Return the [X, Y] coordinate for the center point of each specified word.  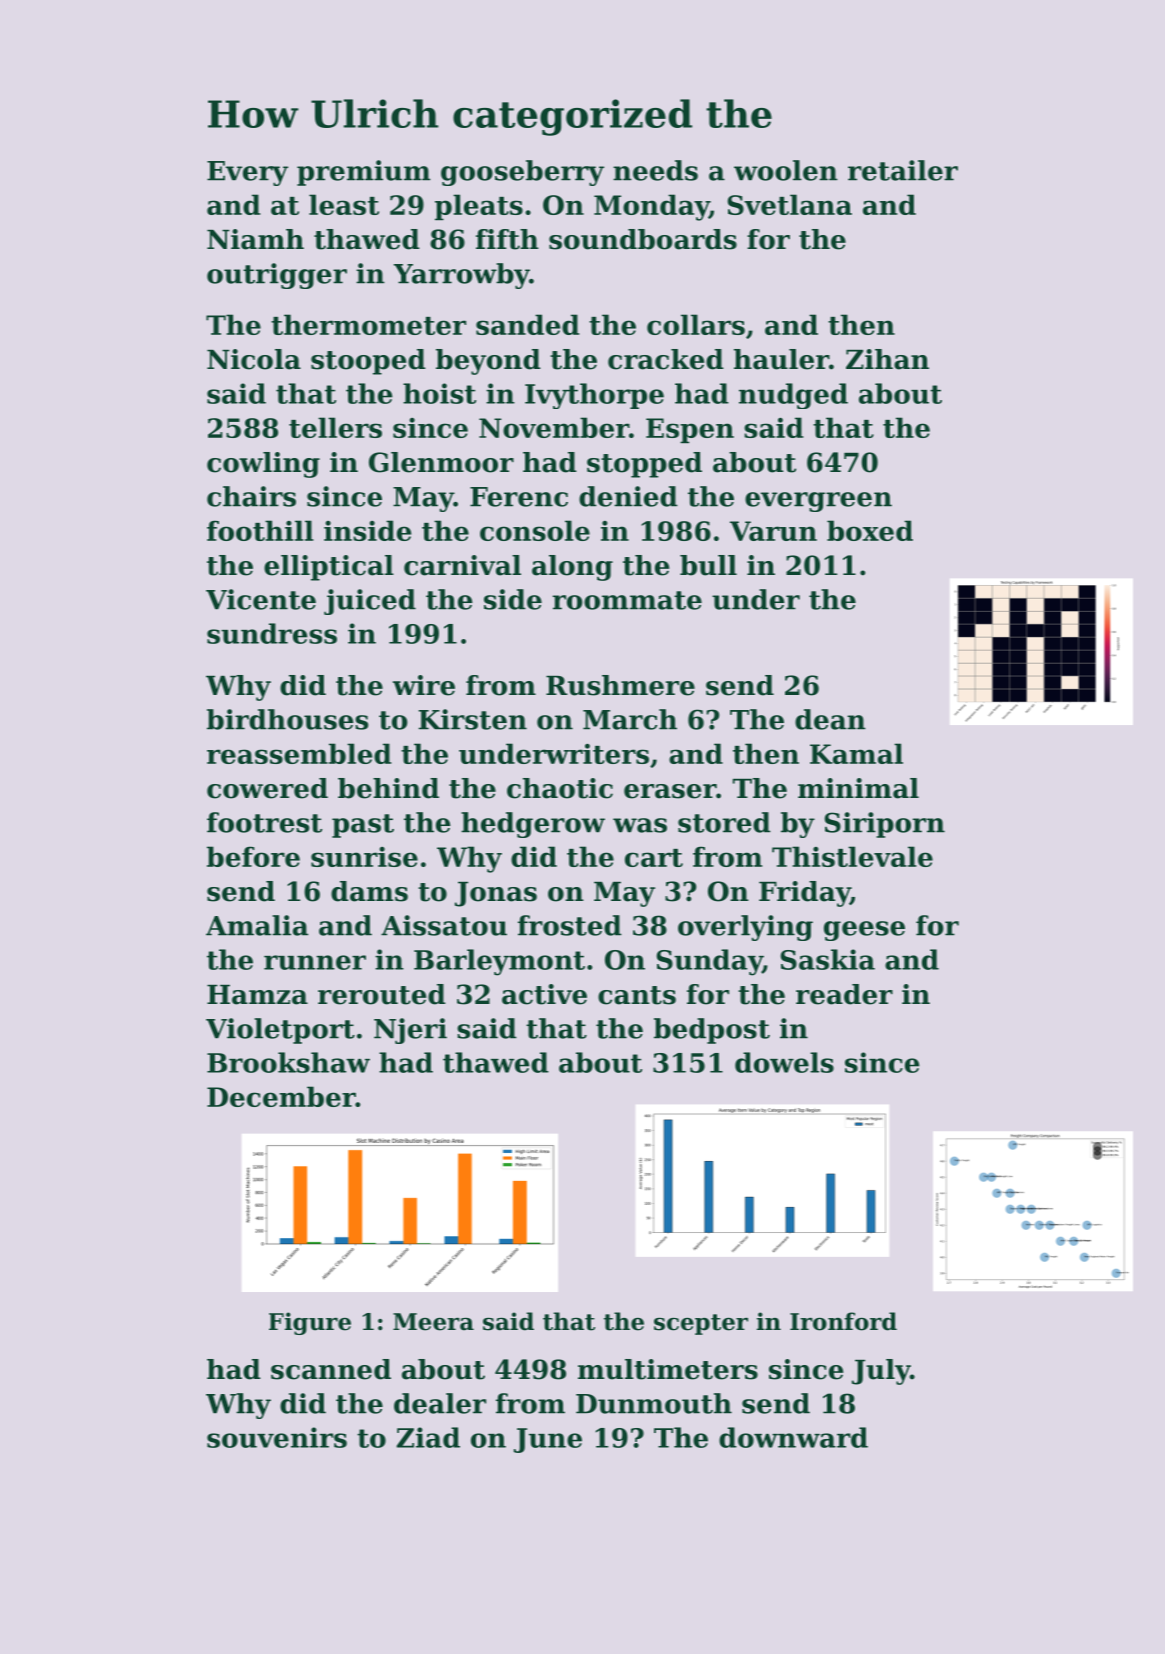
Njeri [410, 1031]
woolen [786, 170]
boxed [870, 530]
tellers [335, 427]
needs [655, 170]
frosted [570, 925]
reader [844, 994]
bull [708, 565]
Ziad [428, 1437]
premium [364, 173]
